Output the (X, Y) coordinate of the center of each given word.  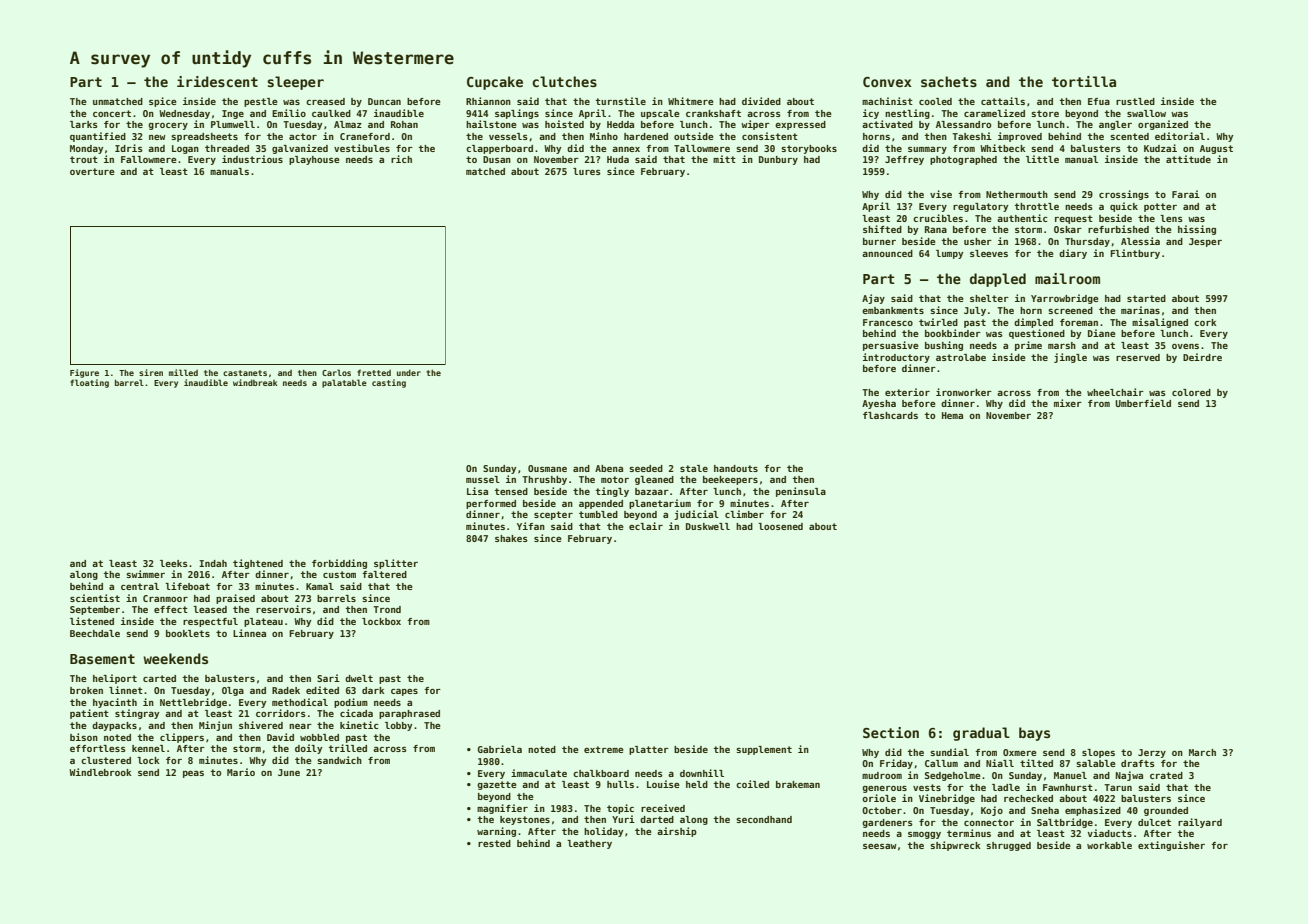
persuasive (891, 346)
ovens (1185, 346)
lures (587, 171)
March (1202, 752)
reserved (1138, 357)
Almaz (348, 124)
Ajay (873, 299)
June (289, 772)
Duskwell (708, 526)
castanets (245, 373)
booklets (188, 633)
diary (1073, 254)
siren (151, 372)
